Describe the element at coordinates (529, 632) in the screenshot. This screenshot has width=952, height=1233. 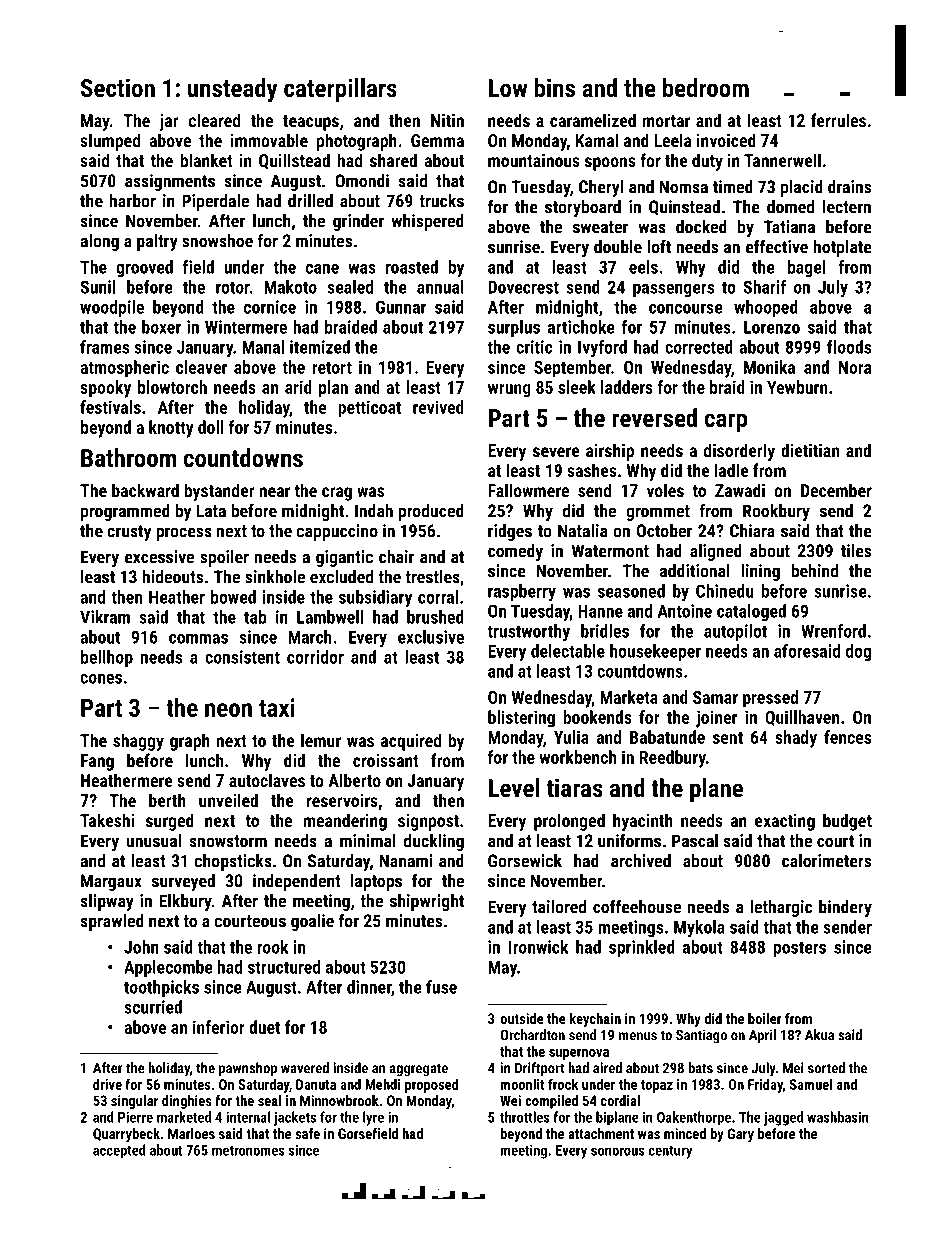
I see `trustworthy` at that location.
